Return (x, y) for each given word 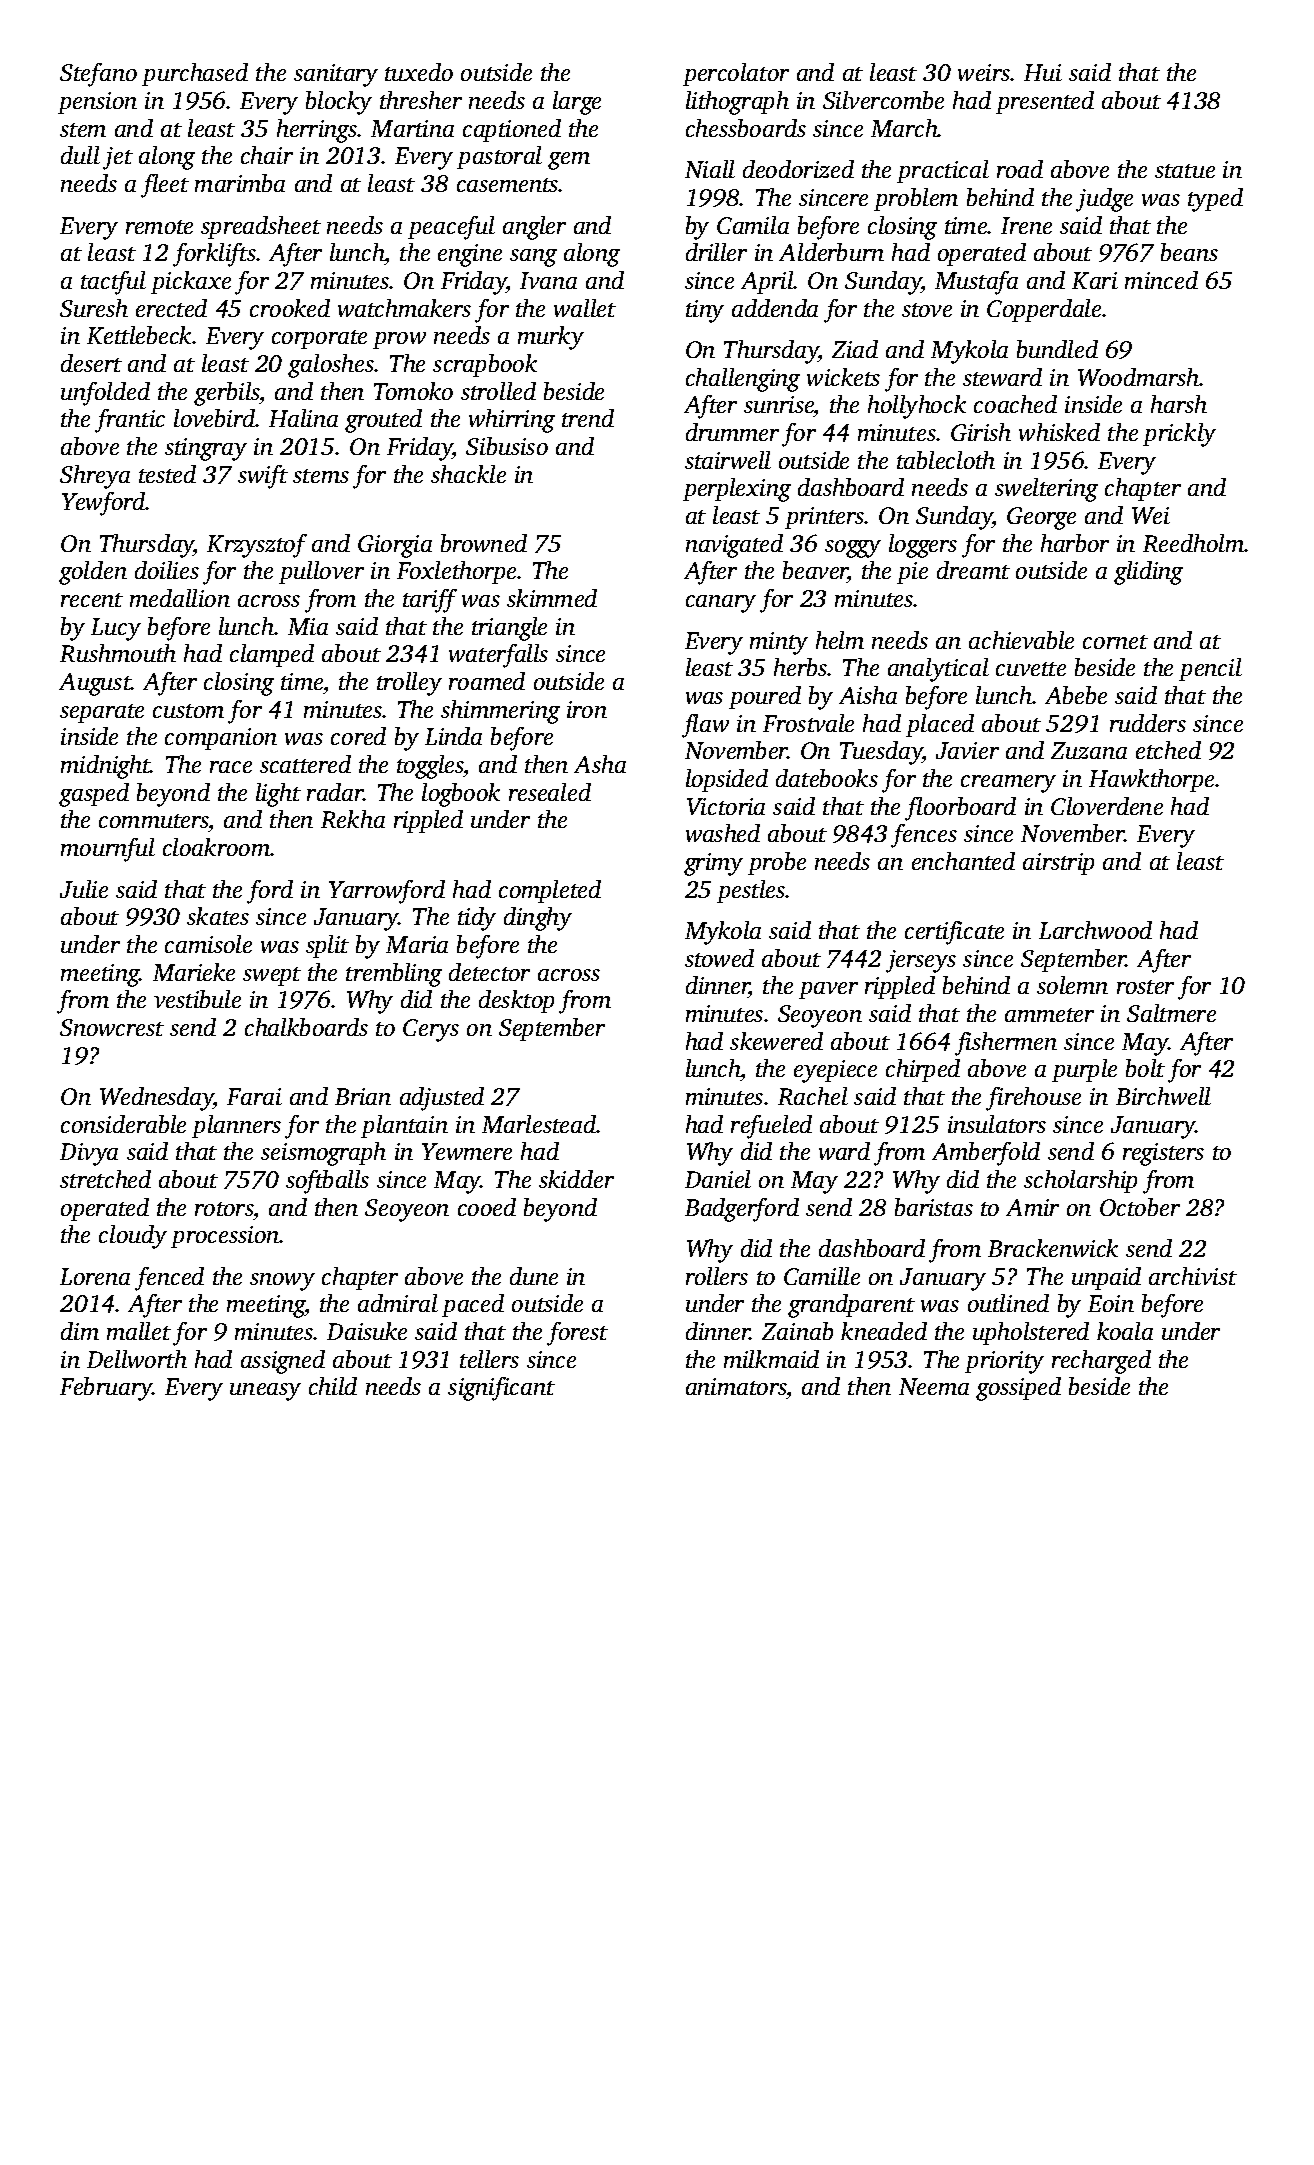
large (577, 103)
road (1020, 169)
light (278, 795)
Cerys (431, 1030)
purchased (195, 74)
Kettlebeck (140, 335)
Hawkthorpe (1151, 780)
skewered (776, 1041)
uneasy (265, 1392)
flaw (705, 726)
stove (927, 310)
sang (533, 258)
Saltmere (1171, 1013)
